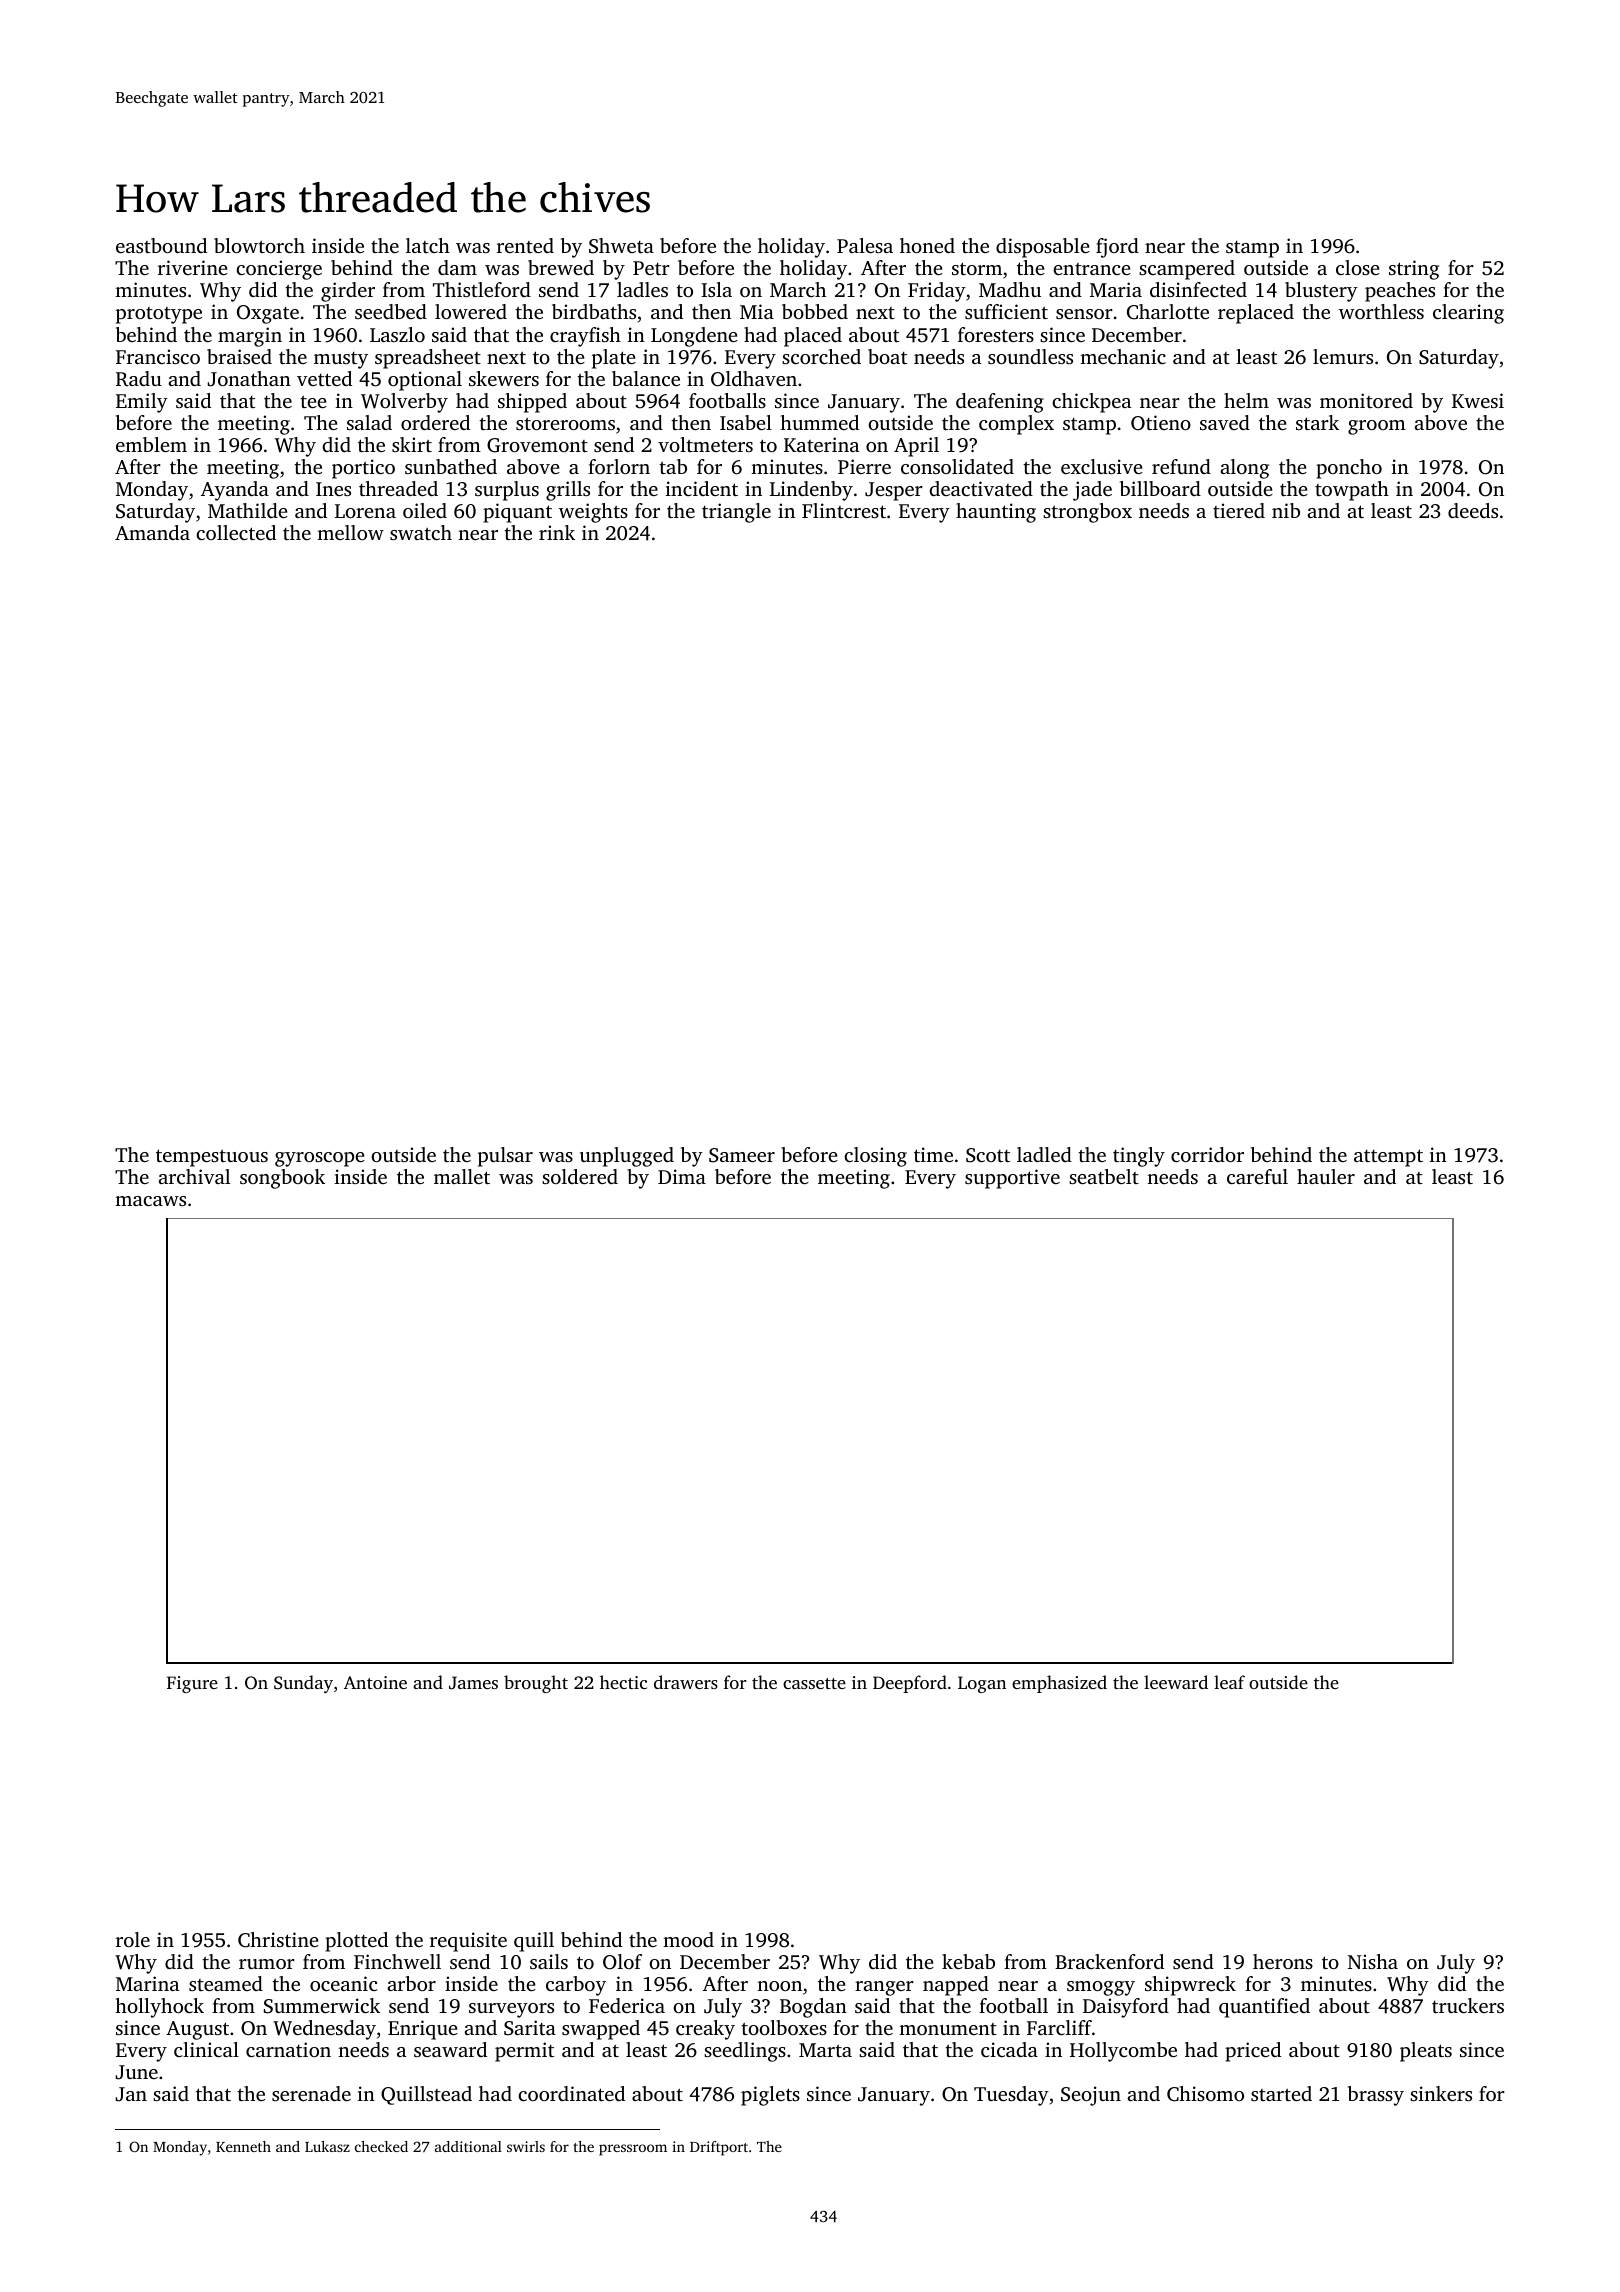 The image size is (1620, 2292). What do you see at coordinates (320, 1159) in the page?
I see `gyroscope` at bounding box center [320, 1159].
